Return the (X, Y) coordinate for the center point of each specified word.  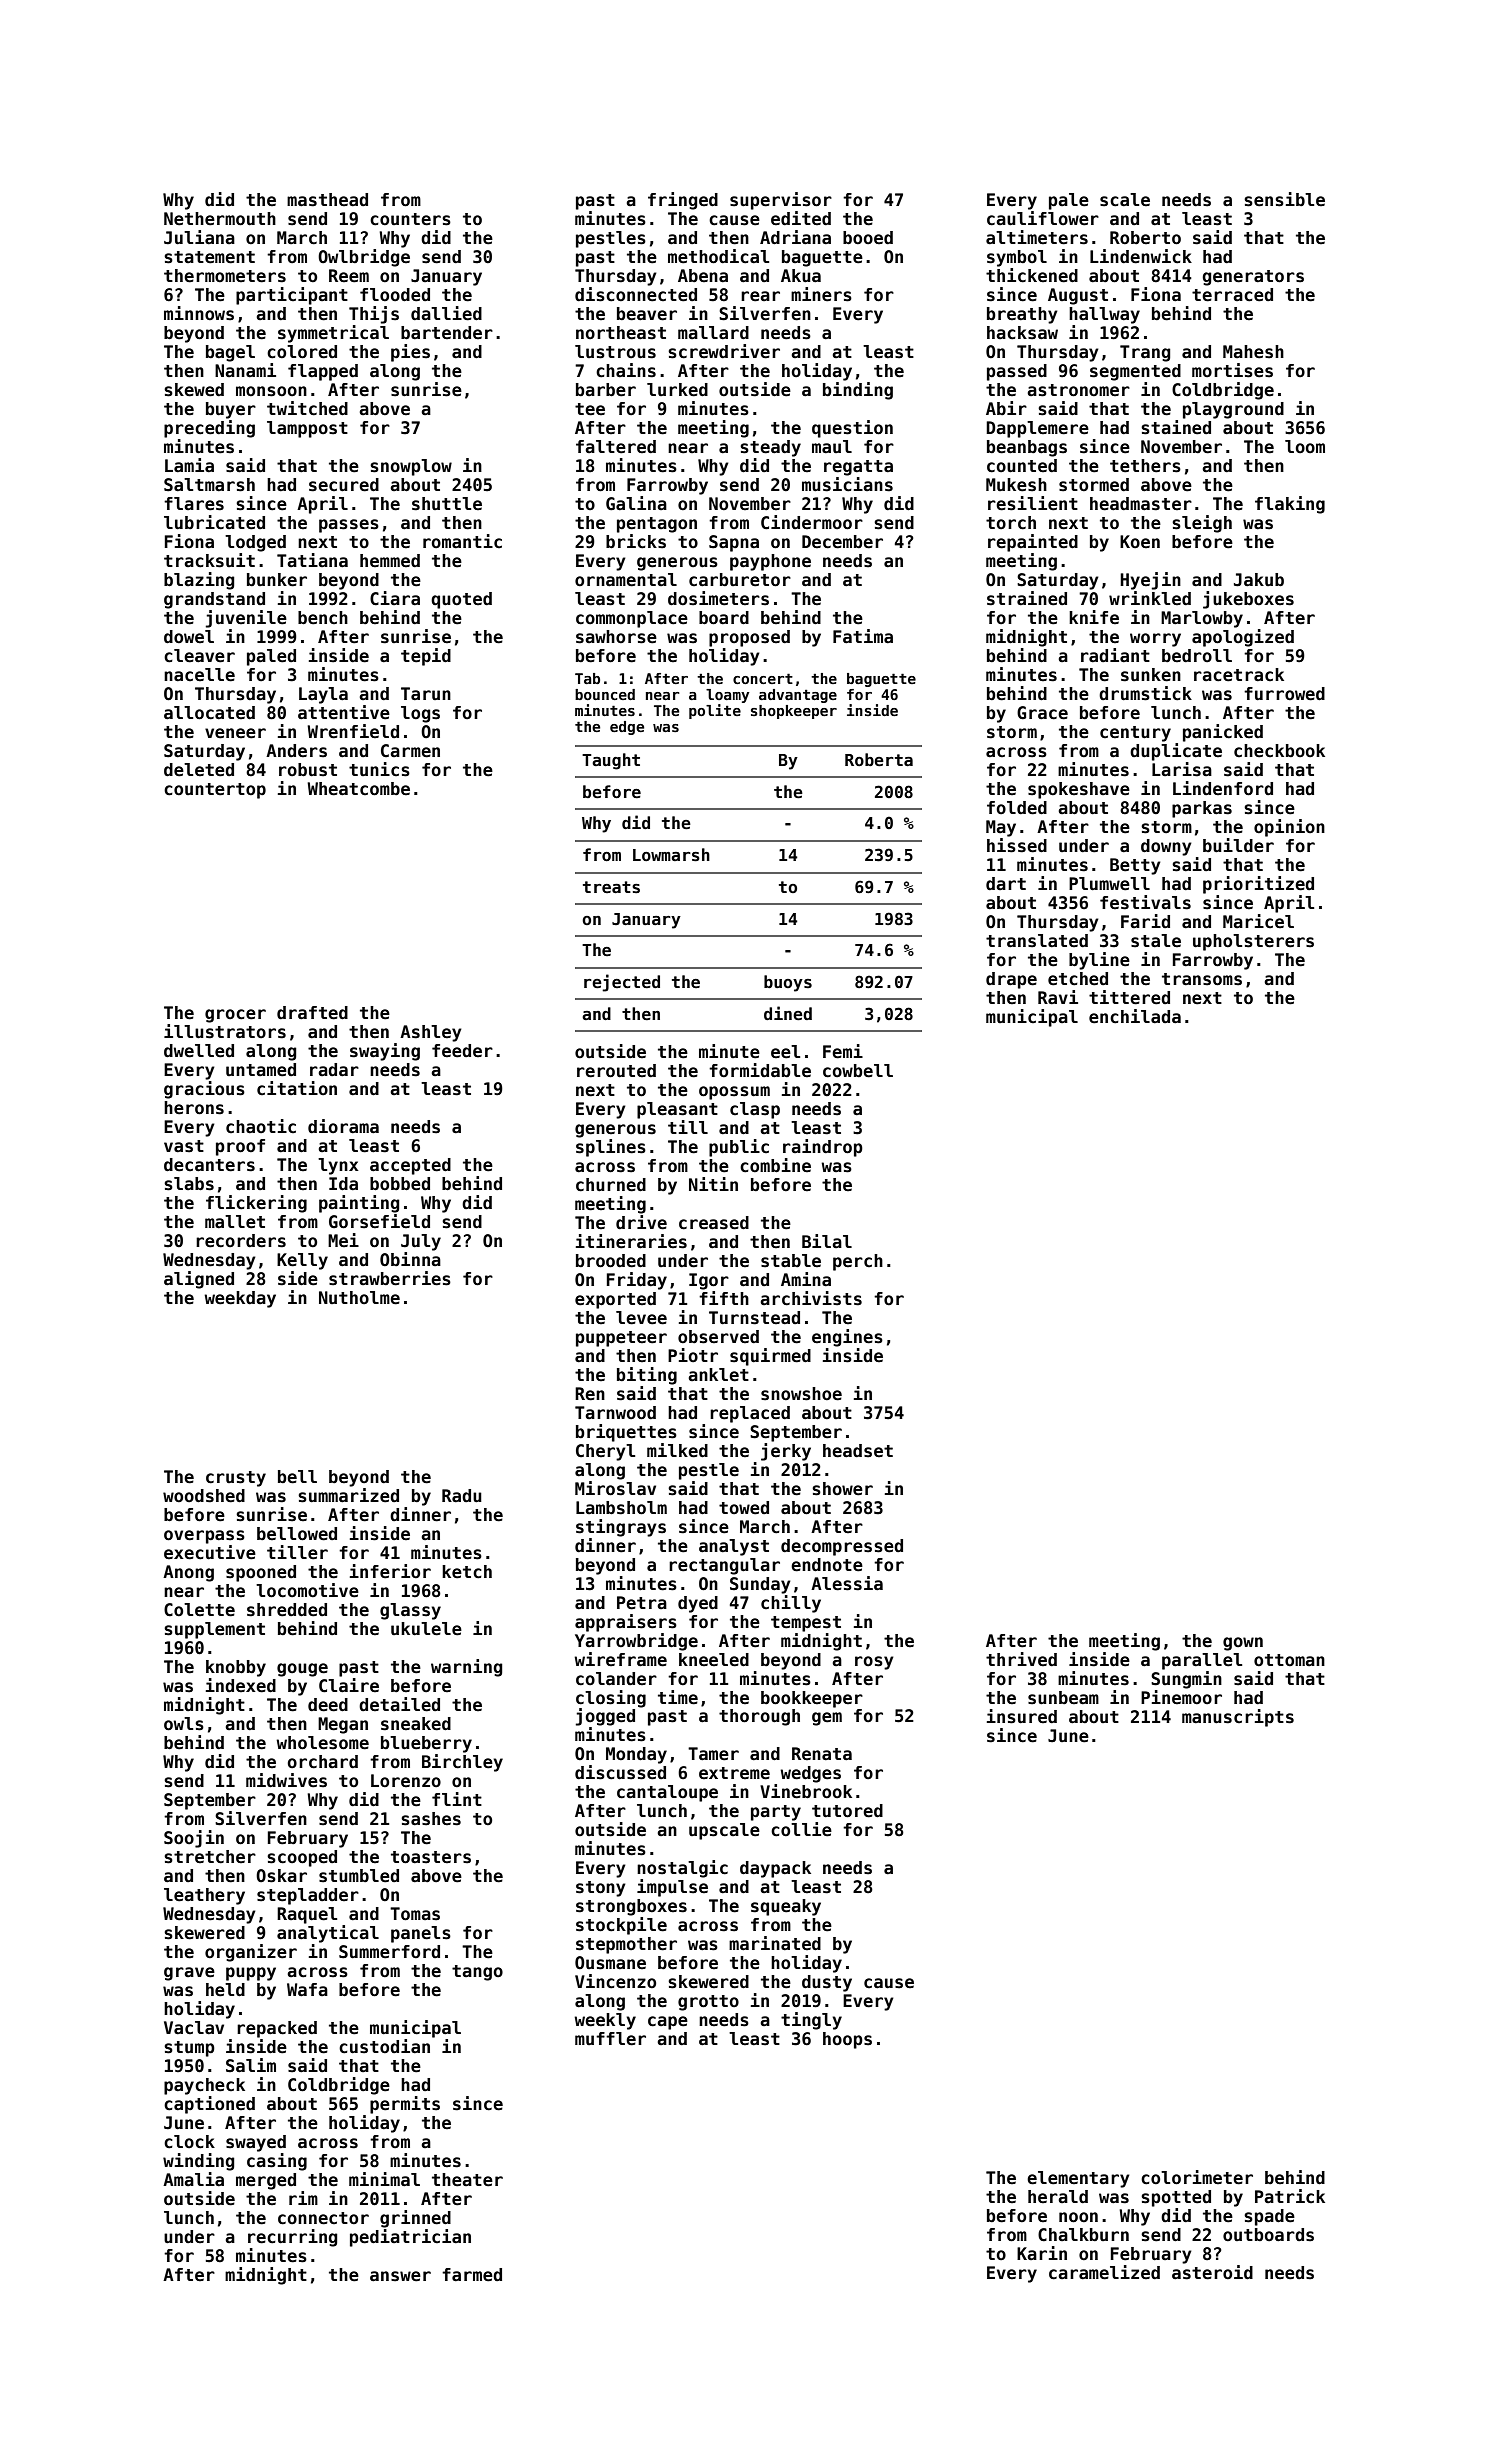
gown (1243, 1644)
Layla (323, 695)
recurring (292, 2238)
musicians (847, 484)
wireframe (620, 1659)
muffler (610, 2039)
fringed (683, 201)
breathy (1022, 315)
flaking (1290, 505)
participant (292, 296)
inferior (390, 1571)
